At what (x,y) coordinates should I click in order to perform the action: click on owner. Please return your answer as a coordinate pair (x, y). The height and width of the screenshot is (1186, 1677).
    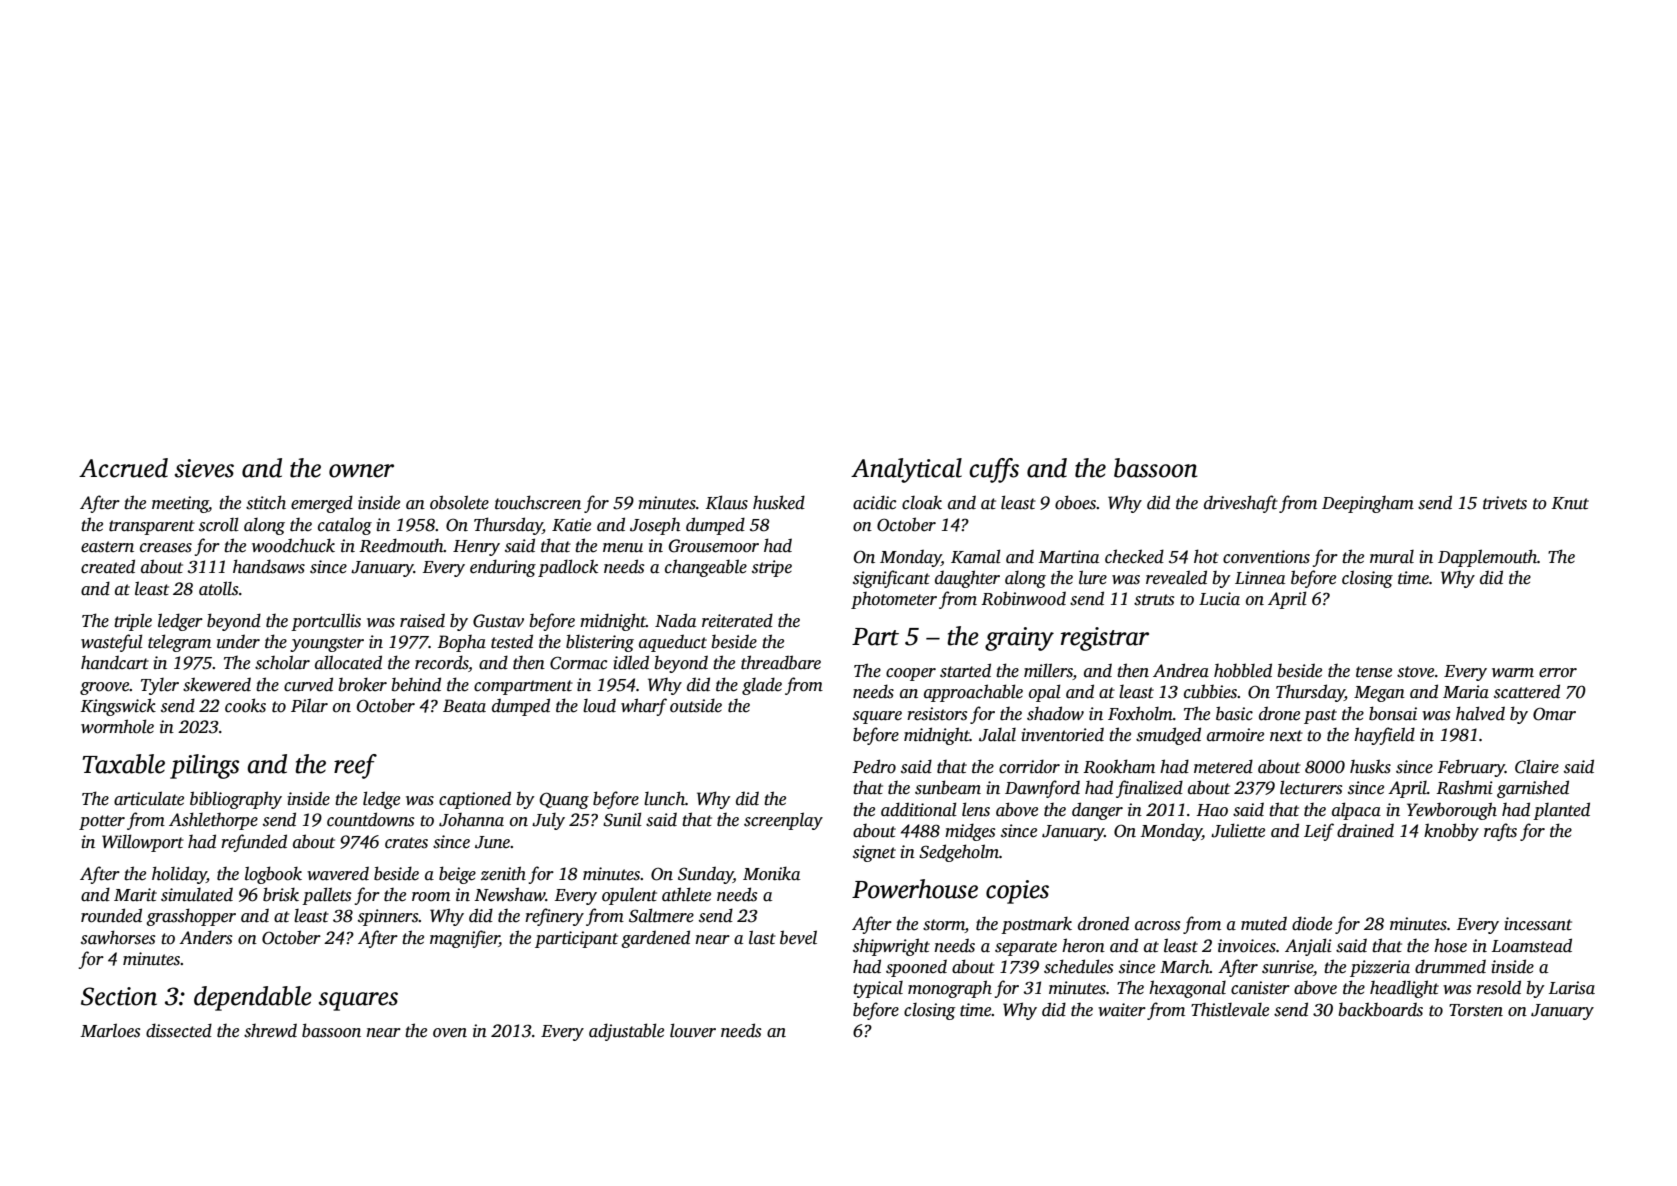
    Looking at the image, I should click on (361, 471).
